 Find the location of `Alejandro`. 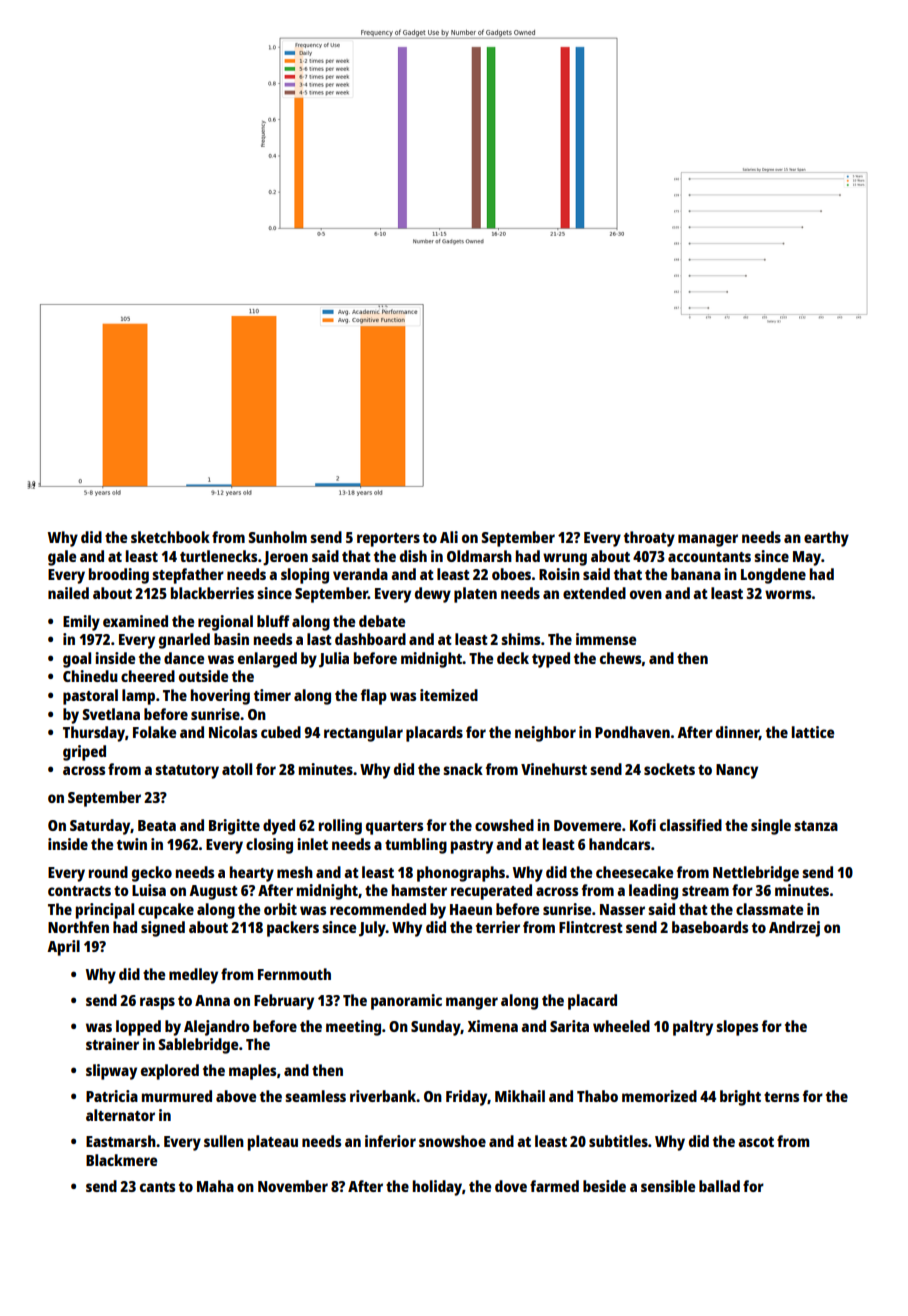

Alejandro is located at coordinates (217, 1028).
